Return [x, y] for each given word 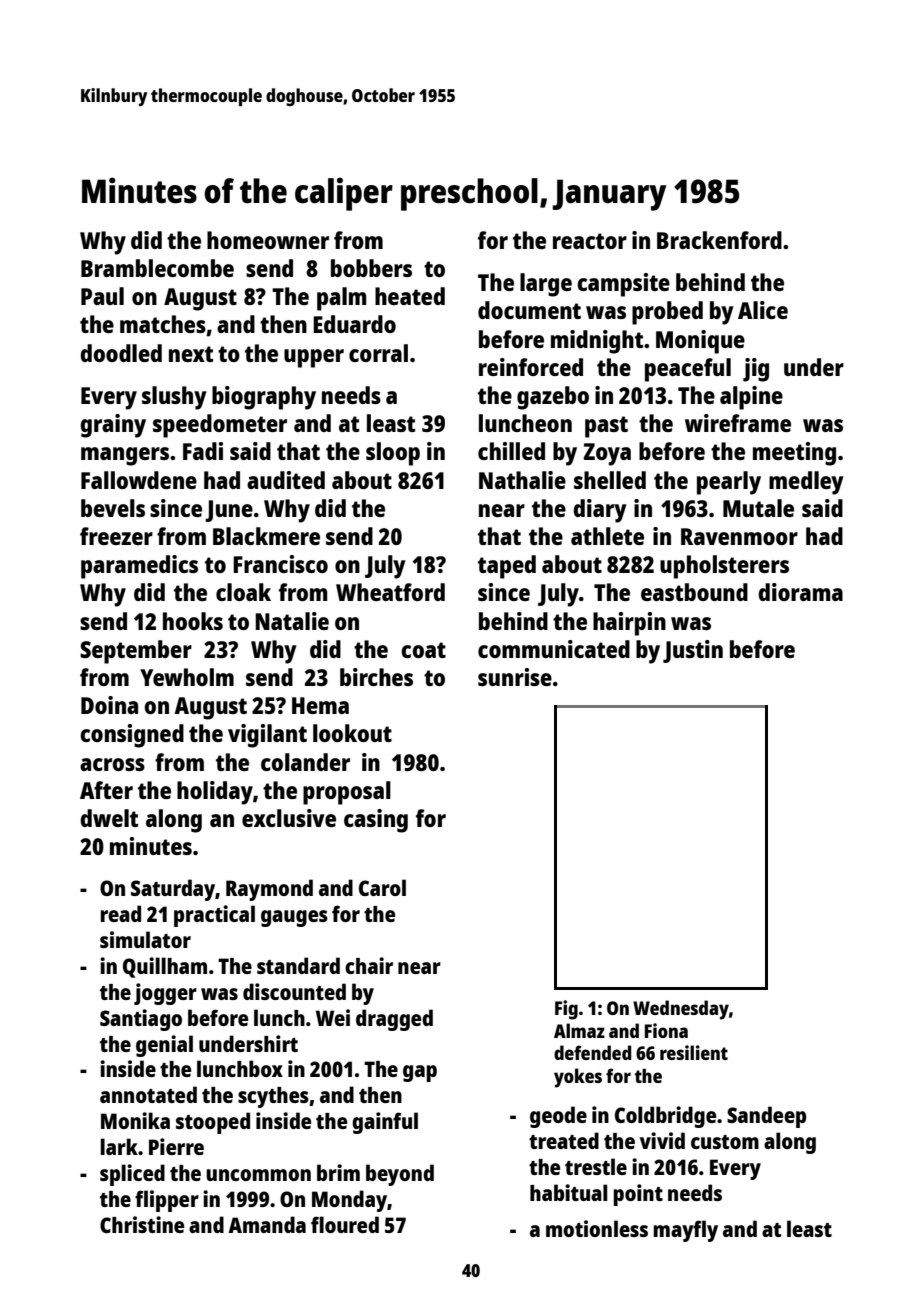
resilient [694, 1052]
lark [119, 1146]
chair [369, 965]
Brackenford [719, 240]
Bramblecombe [157, 268]
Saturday [173, 890]
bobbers [371, 268]
